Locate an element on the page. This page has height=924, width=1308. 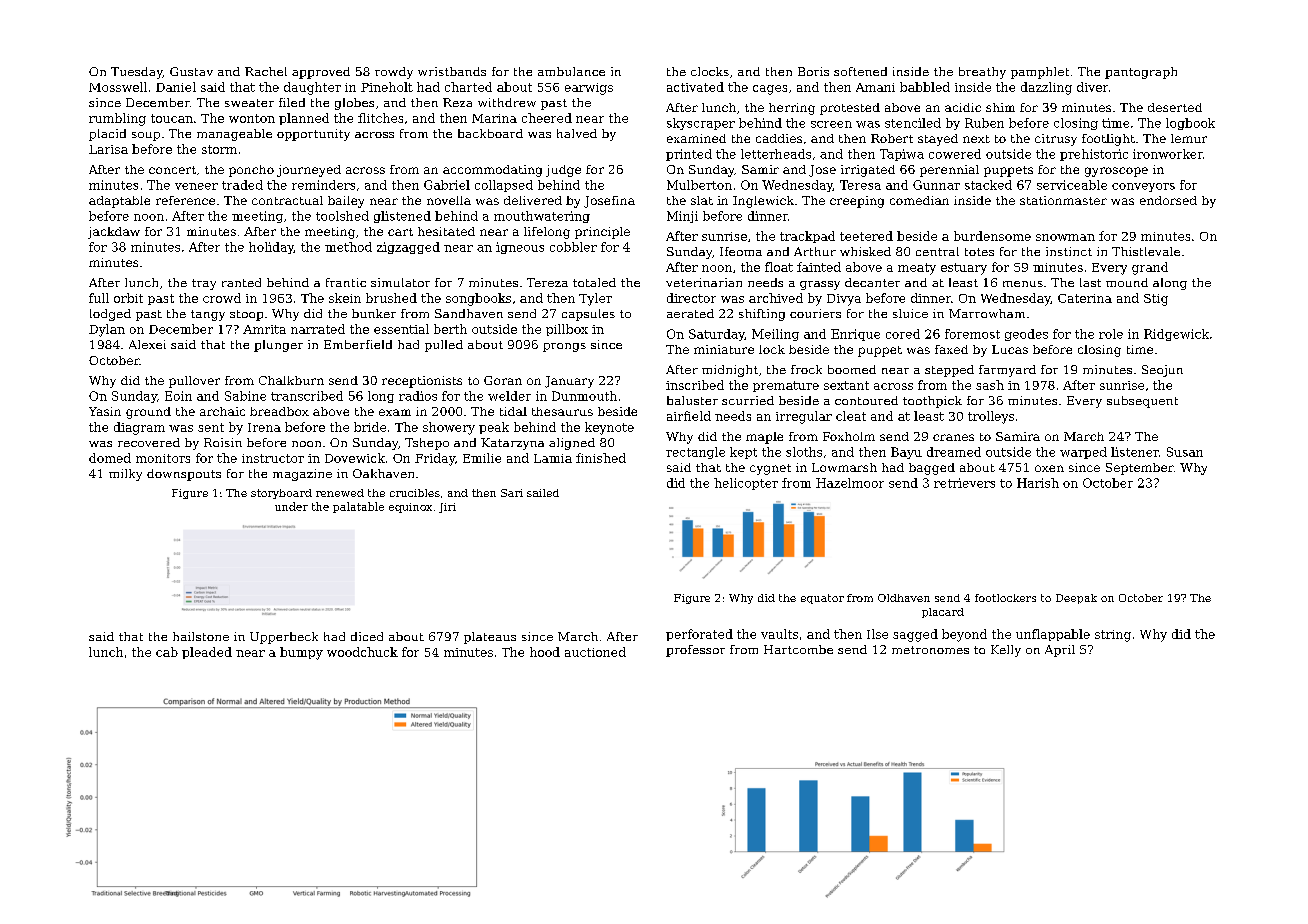
cab is located at coordinates (167, 652).
